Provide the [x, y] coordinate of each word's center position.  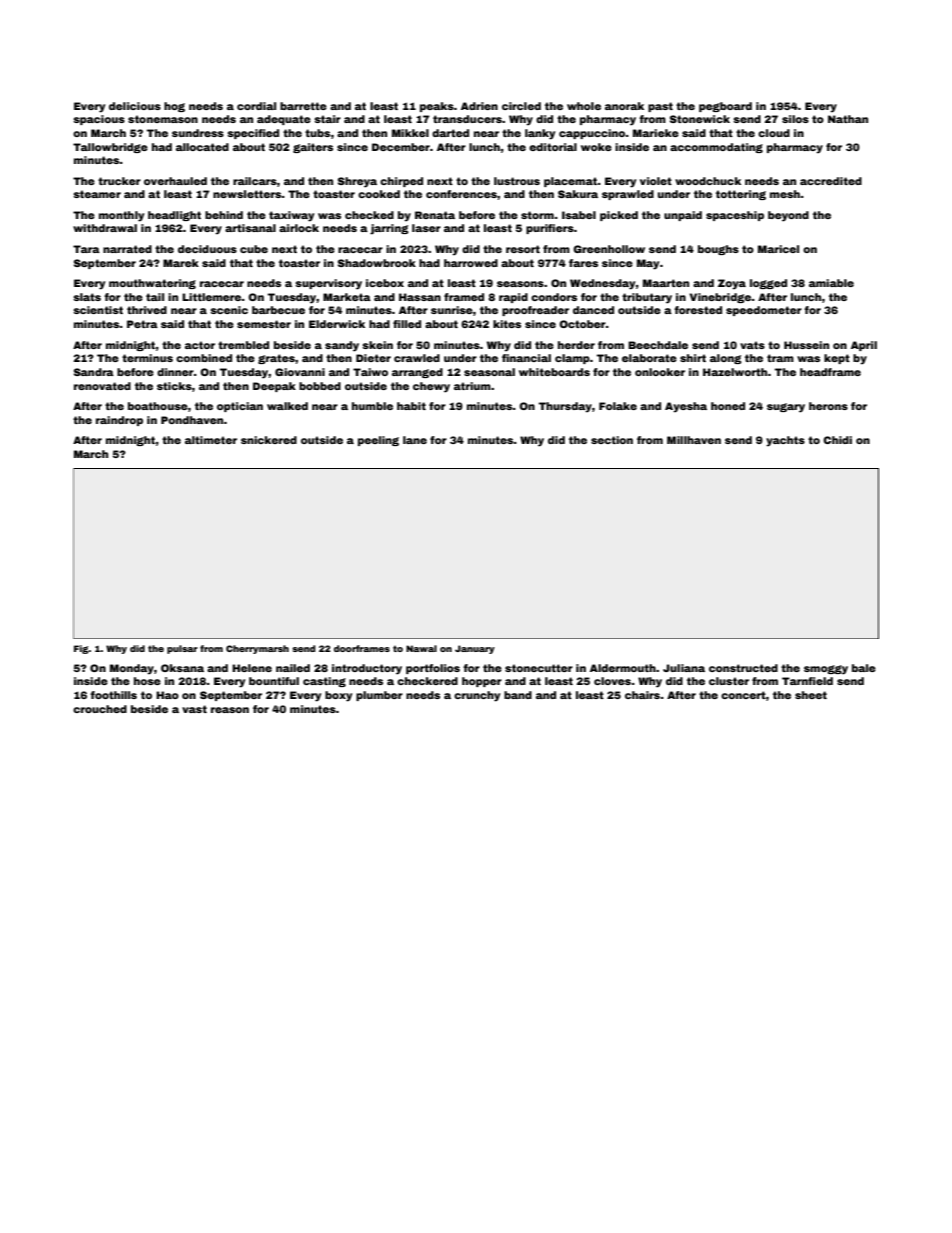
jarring [389, 229]
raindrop [119, 421]
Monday [132, 669]
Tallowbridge [110, 148]
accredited [831, 181]
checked [369, 215]
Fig [81, 649]
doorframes [362, 648]
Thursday [565, 407]
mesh [785, 194]
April [864, 346]
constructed [743, 668]
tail [155, 297]
